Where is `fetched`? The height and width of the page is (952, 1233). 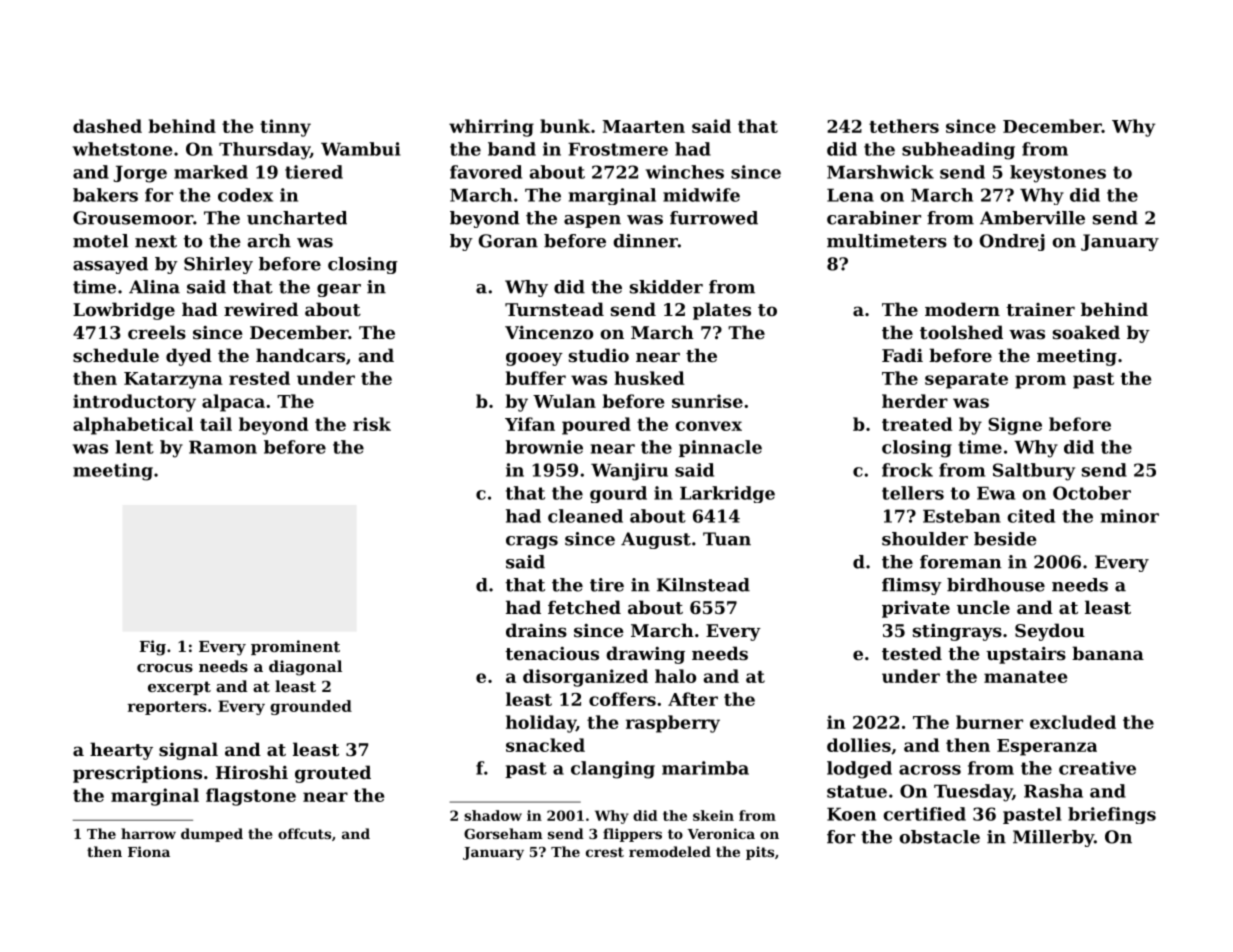 fetched is located at coordinates (584, 607).
